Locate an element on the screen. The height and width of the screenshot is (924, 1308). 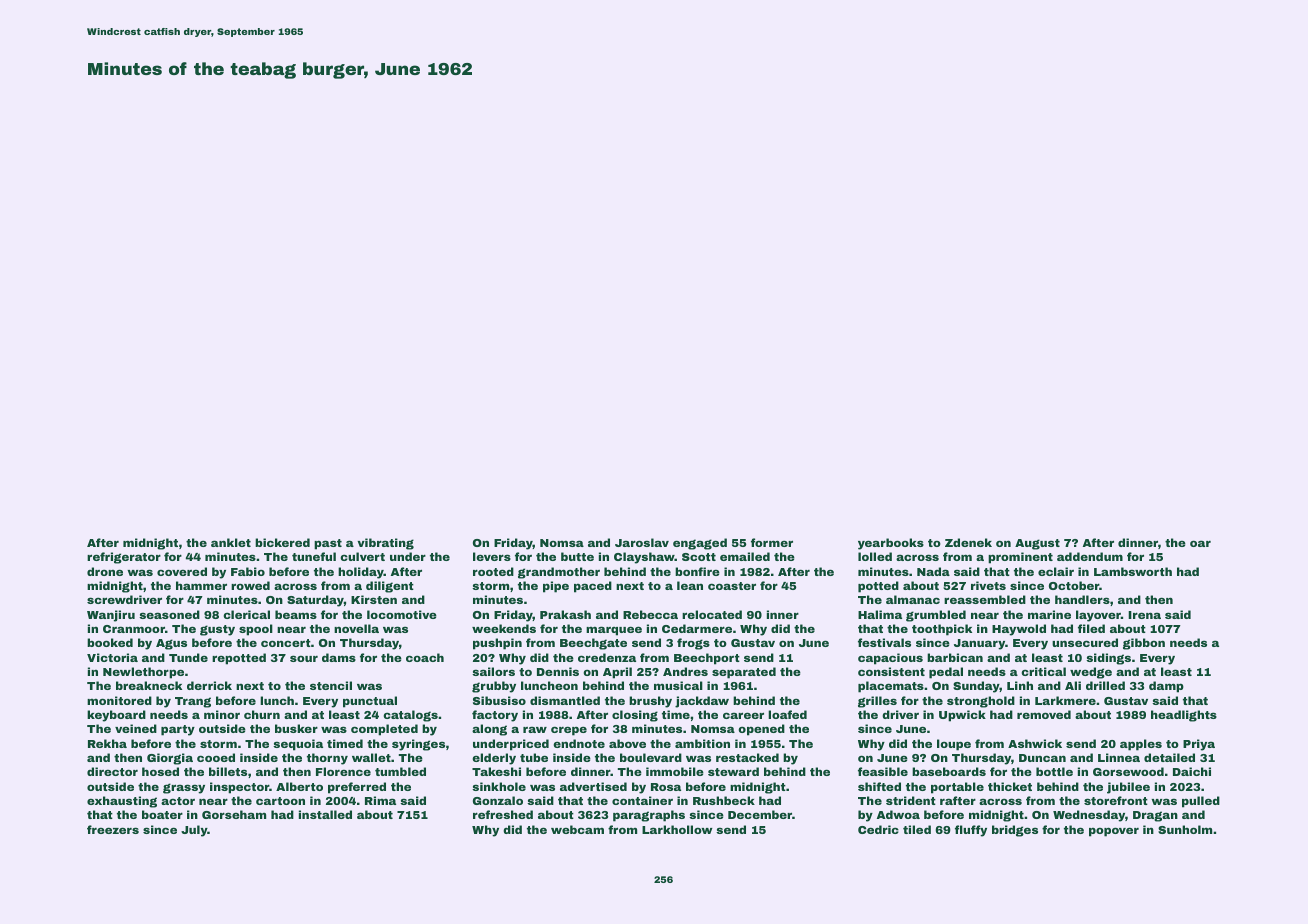
Wednesday is located at coordinates (1089, 816).
